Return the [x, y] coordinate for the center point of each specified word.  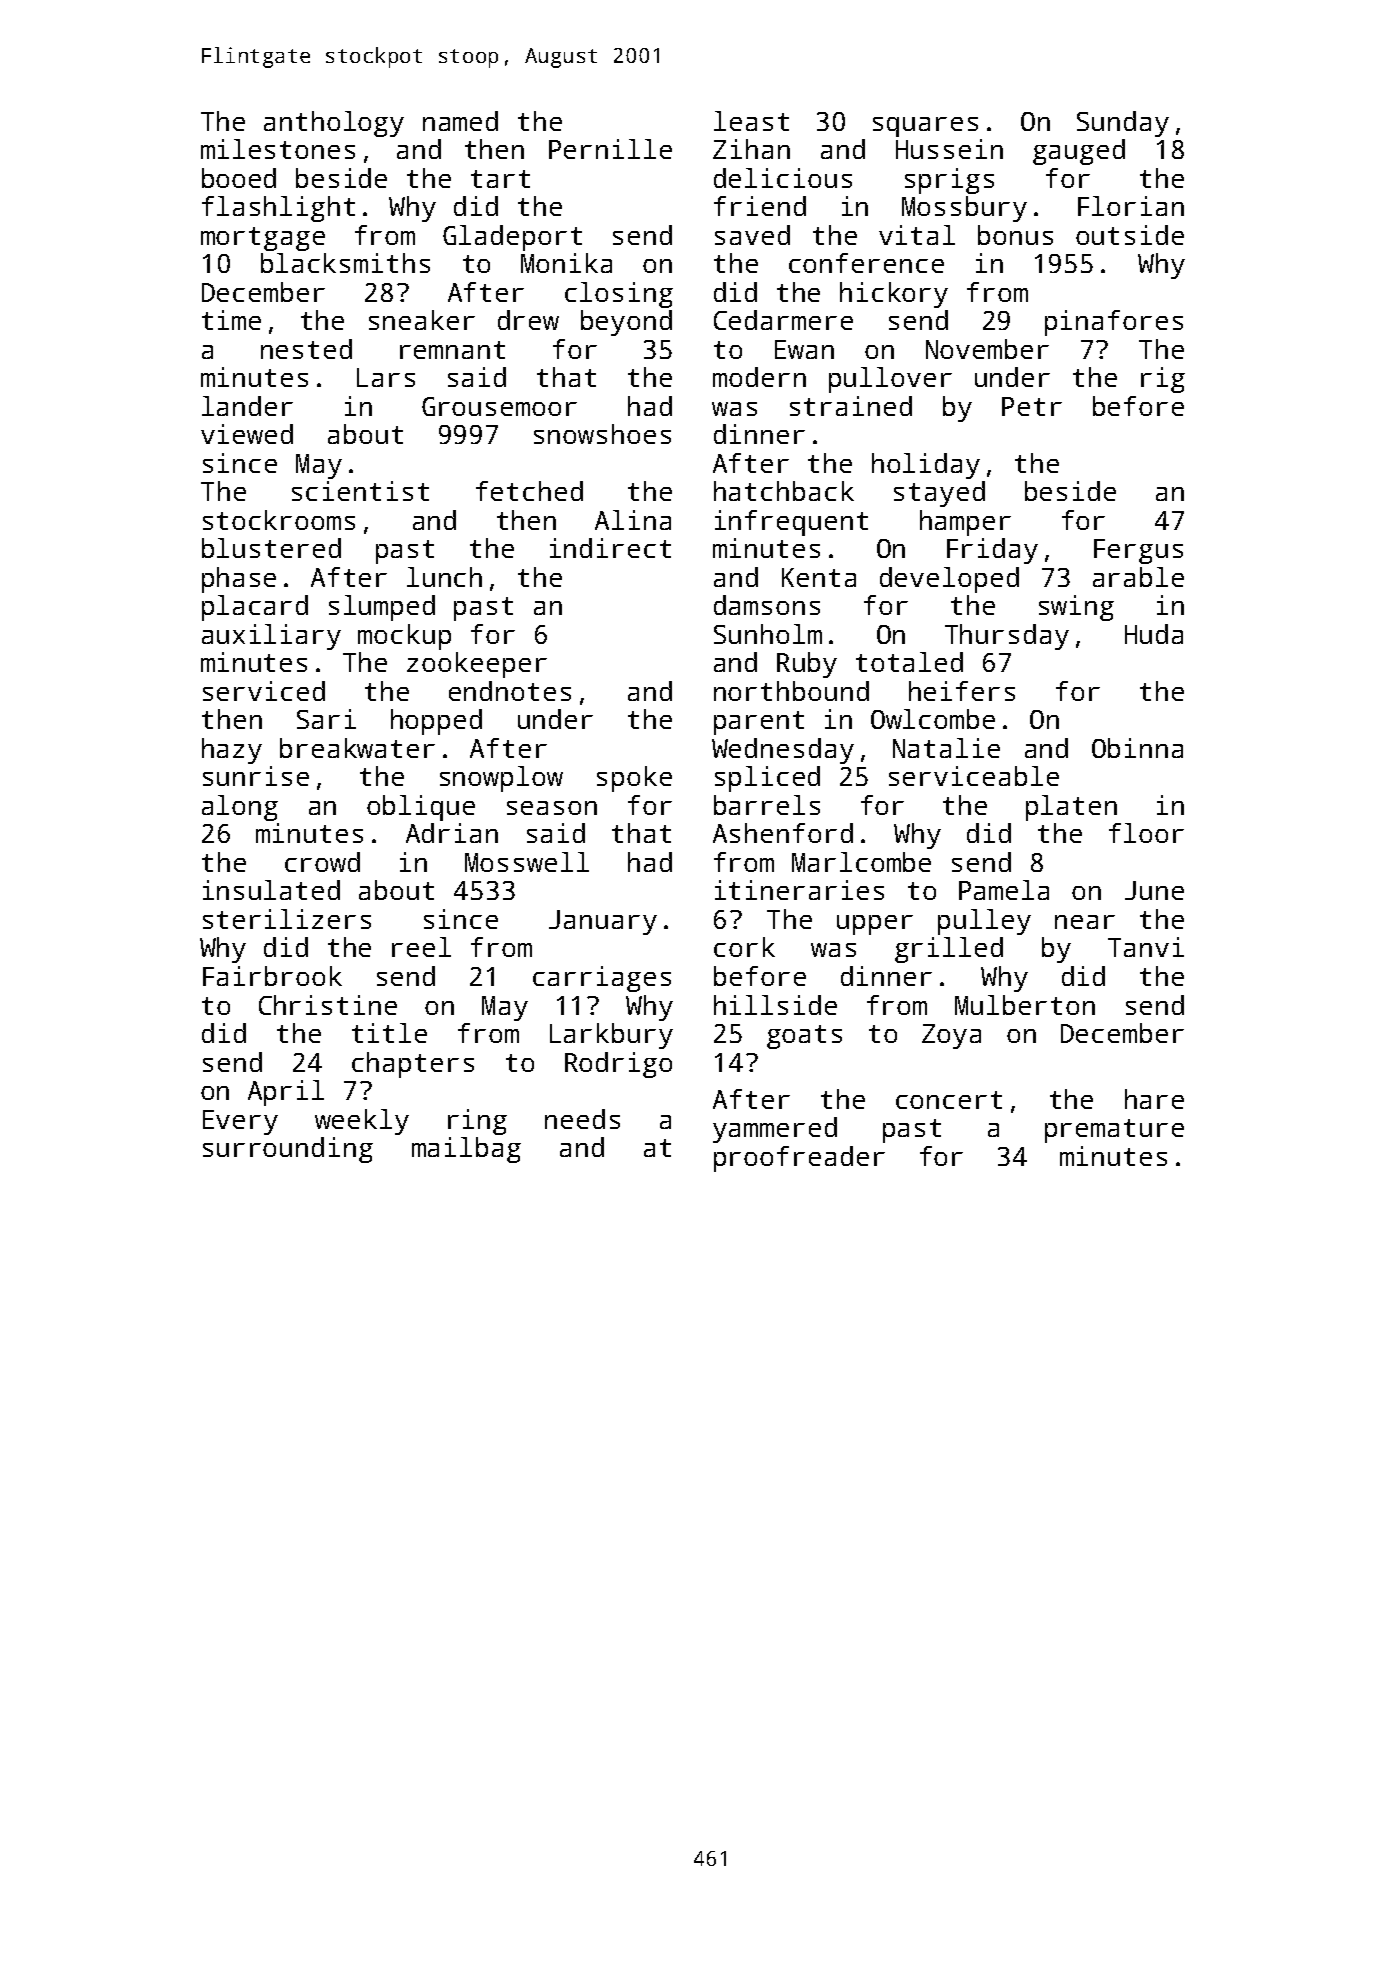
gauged [1079, 152]
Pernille [610, 149]
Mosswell [527, 862]
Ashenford [783, 833]
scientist [360, 491]
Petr [1032, 406]
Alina [633, 520]
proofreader [799, 1159]
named [460, 121]
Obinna [1137, 748]
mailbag [466, 1150]
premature [1114, 1131]
